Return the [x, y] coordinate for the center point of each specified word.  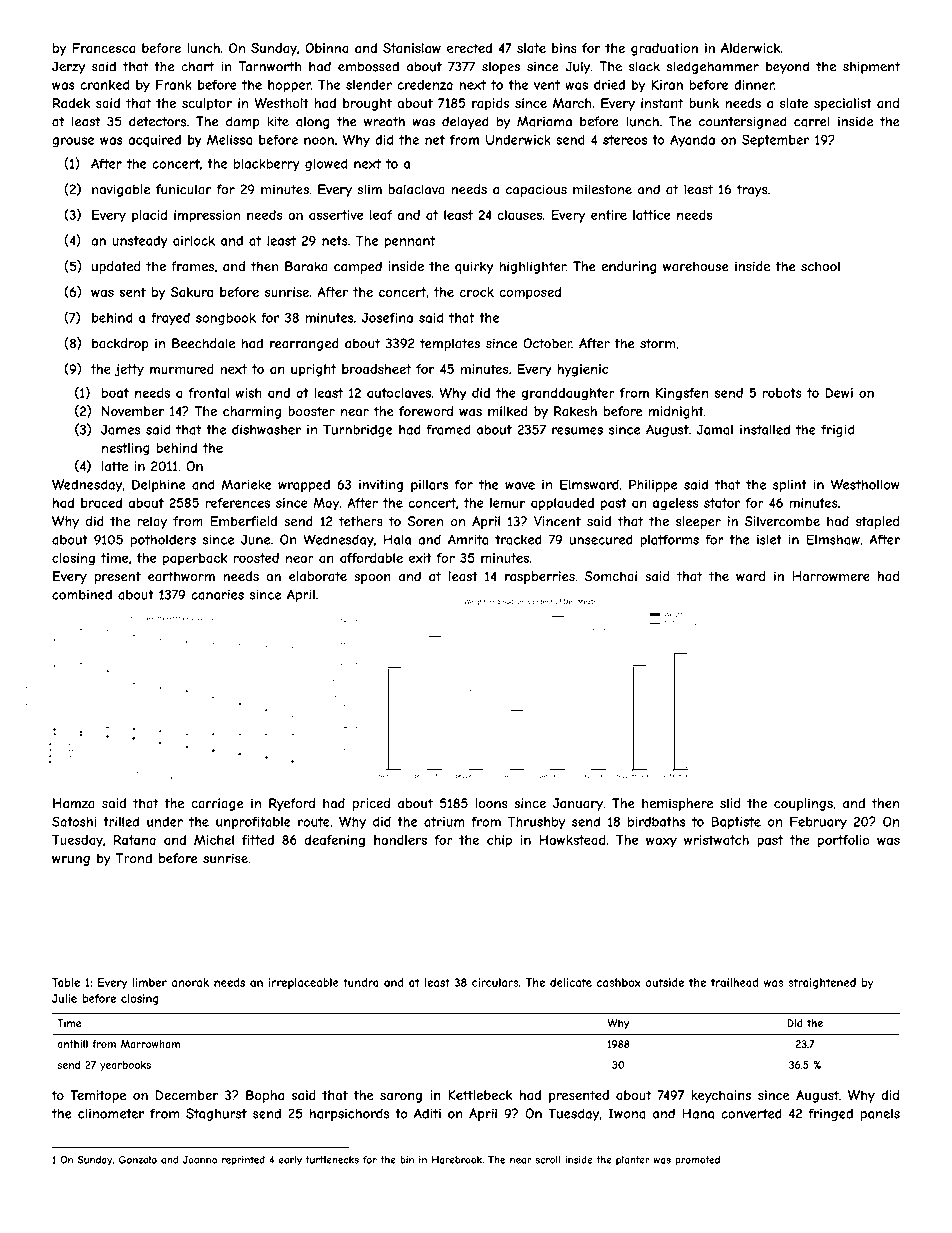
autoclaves [399, 393]
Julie [64, 998]
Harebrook [457, 1160]
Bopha [265, 1096]
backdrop [120, 344]
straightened [822, 983]
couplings [803, 804]
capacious [536, 190]
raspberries [540, 577]
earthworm [181, 576]
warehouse [696, 266]
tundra [361, 982]
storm [658, 343]
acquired [154, 141]
